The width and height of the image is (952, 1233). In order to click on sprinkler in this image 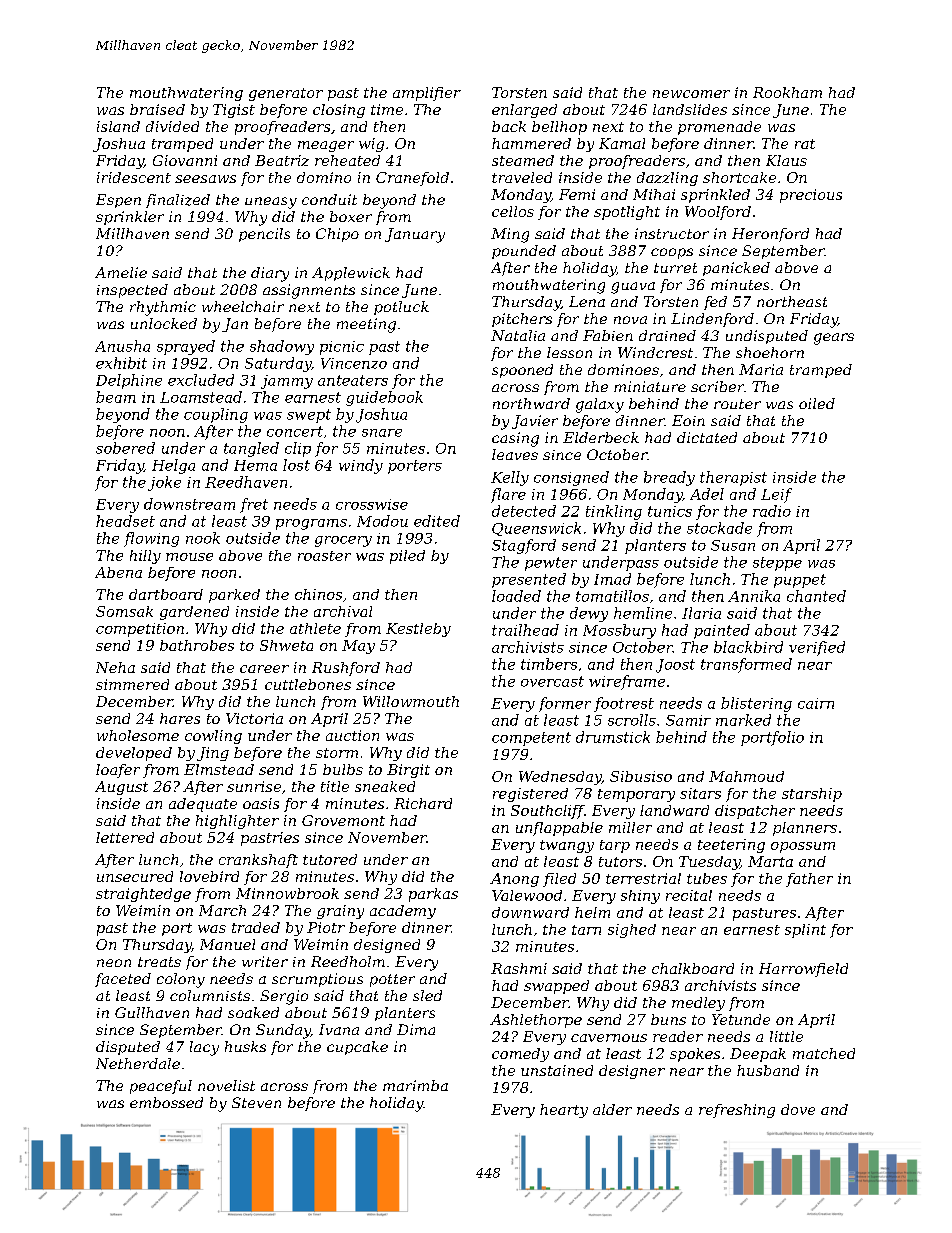, I will do `click(130, 218)`.
